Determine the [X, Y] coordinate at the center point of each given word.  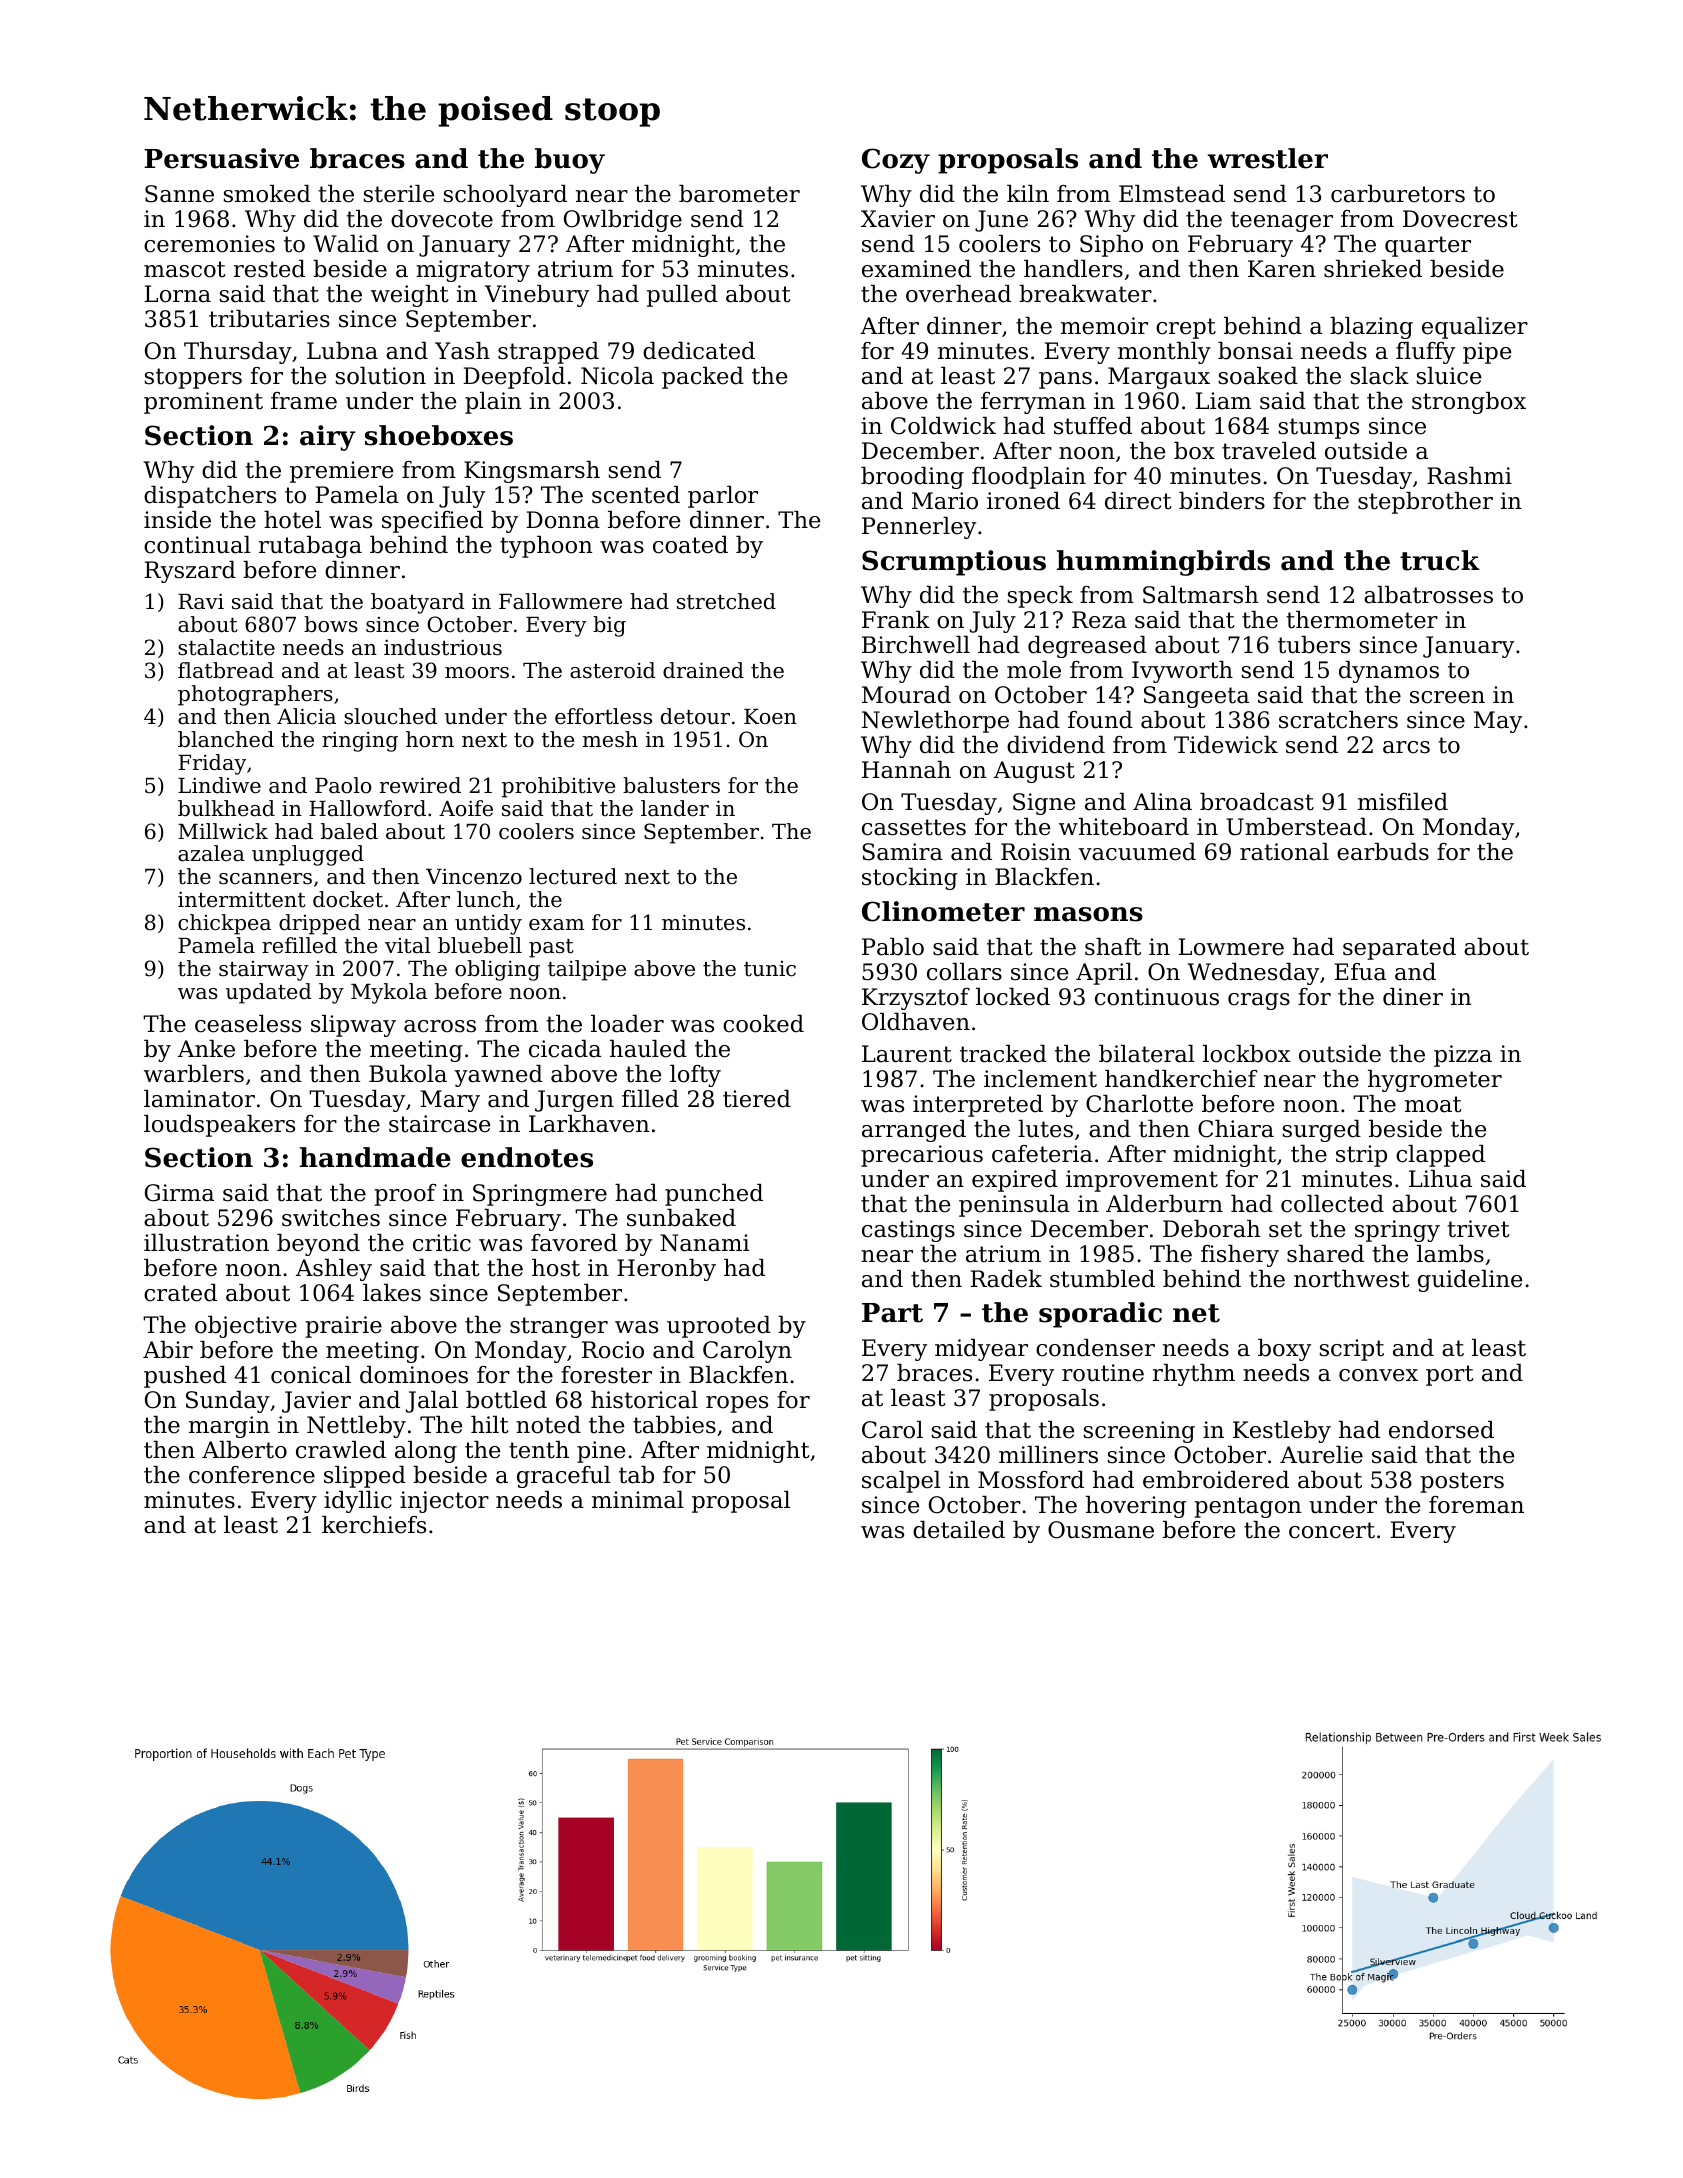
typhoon [546, 547]
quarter [1428, 246]
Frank [896, 620]
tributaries [269, 319]
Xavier [898, 219]
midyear [981, 1350]
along [426, 1452]
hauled [648, 1049]
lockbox [1247, 1054]
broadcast [1257, 802]
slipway [353, 1026]
